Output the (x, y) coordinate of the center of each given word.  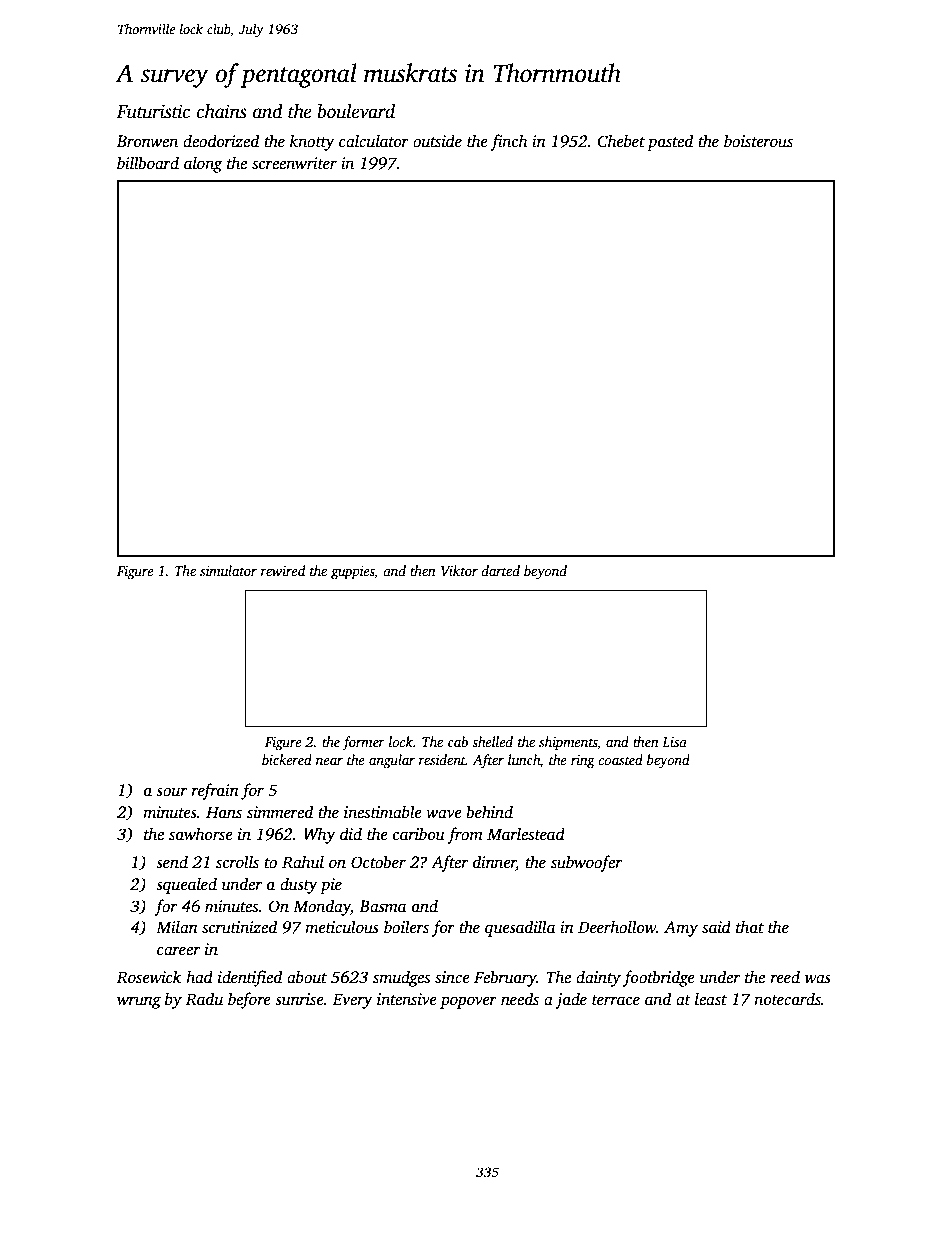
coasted (620, 759)
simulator (228, 570)
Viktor (459, 570)
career (178, 950)
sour (171, 792)
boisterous (758, 141)
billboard (148, 163)
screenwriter (294, 163)
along (203, 164)
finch (509, 142)
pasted (670, 142)
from (465, 835)
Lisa (674, 742)
